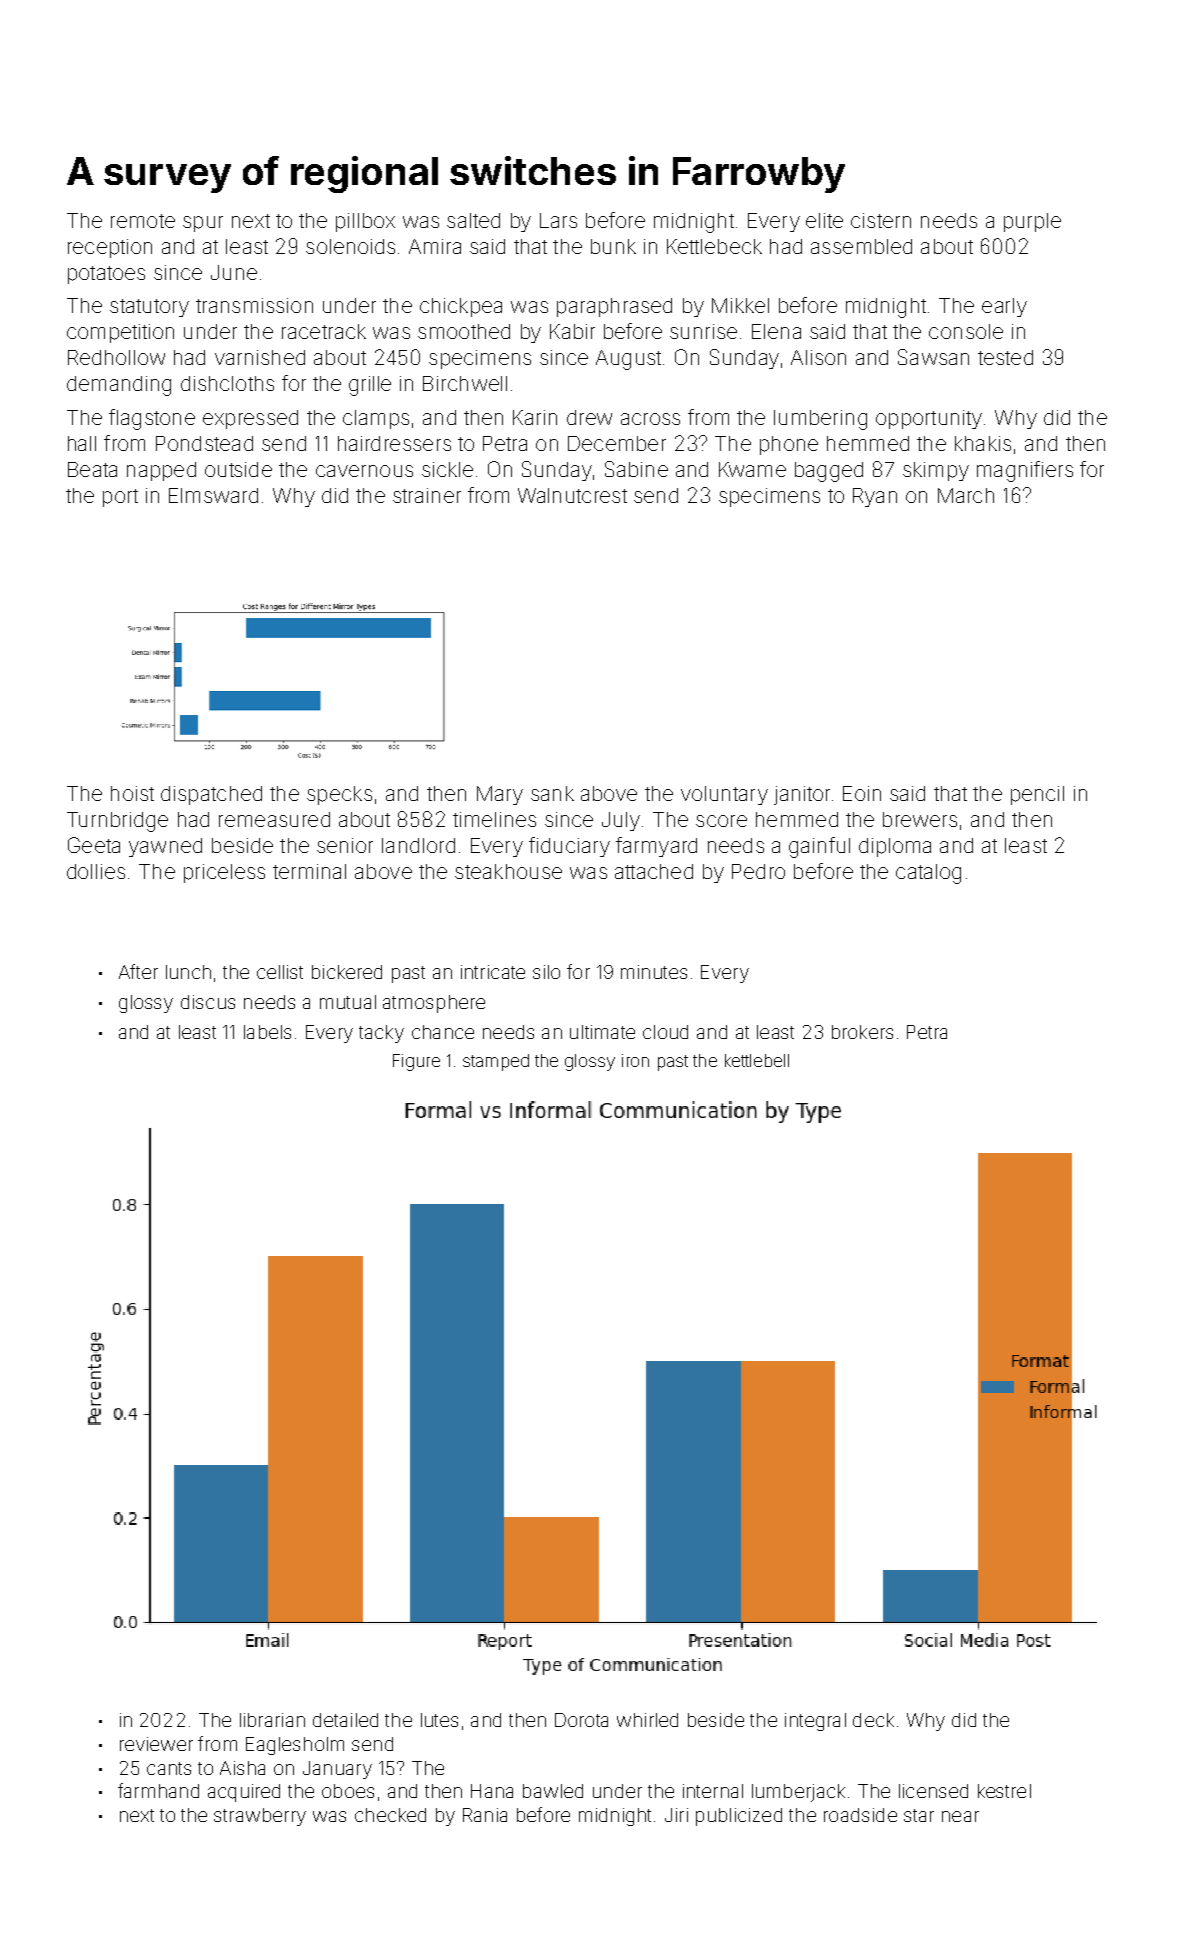 Image resolution: width=1182 pixels, height=1947 pixels. I want to click on Kettlebeck, so click(714, 246).
